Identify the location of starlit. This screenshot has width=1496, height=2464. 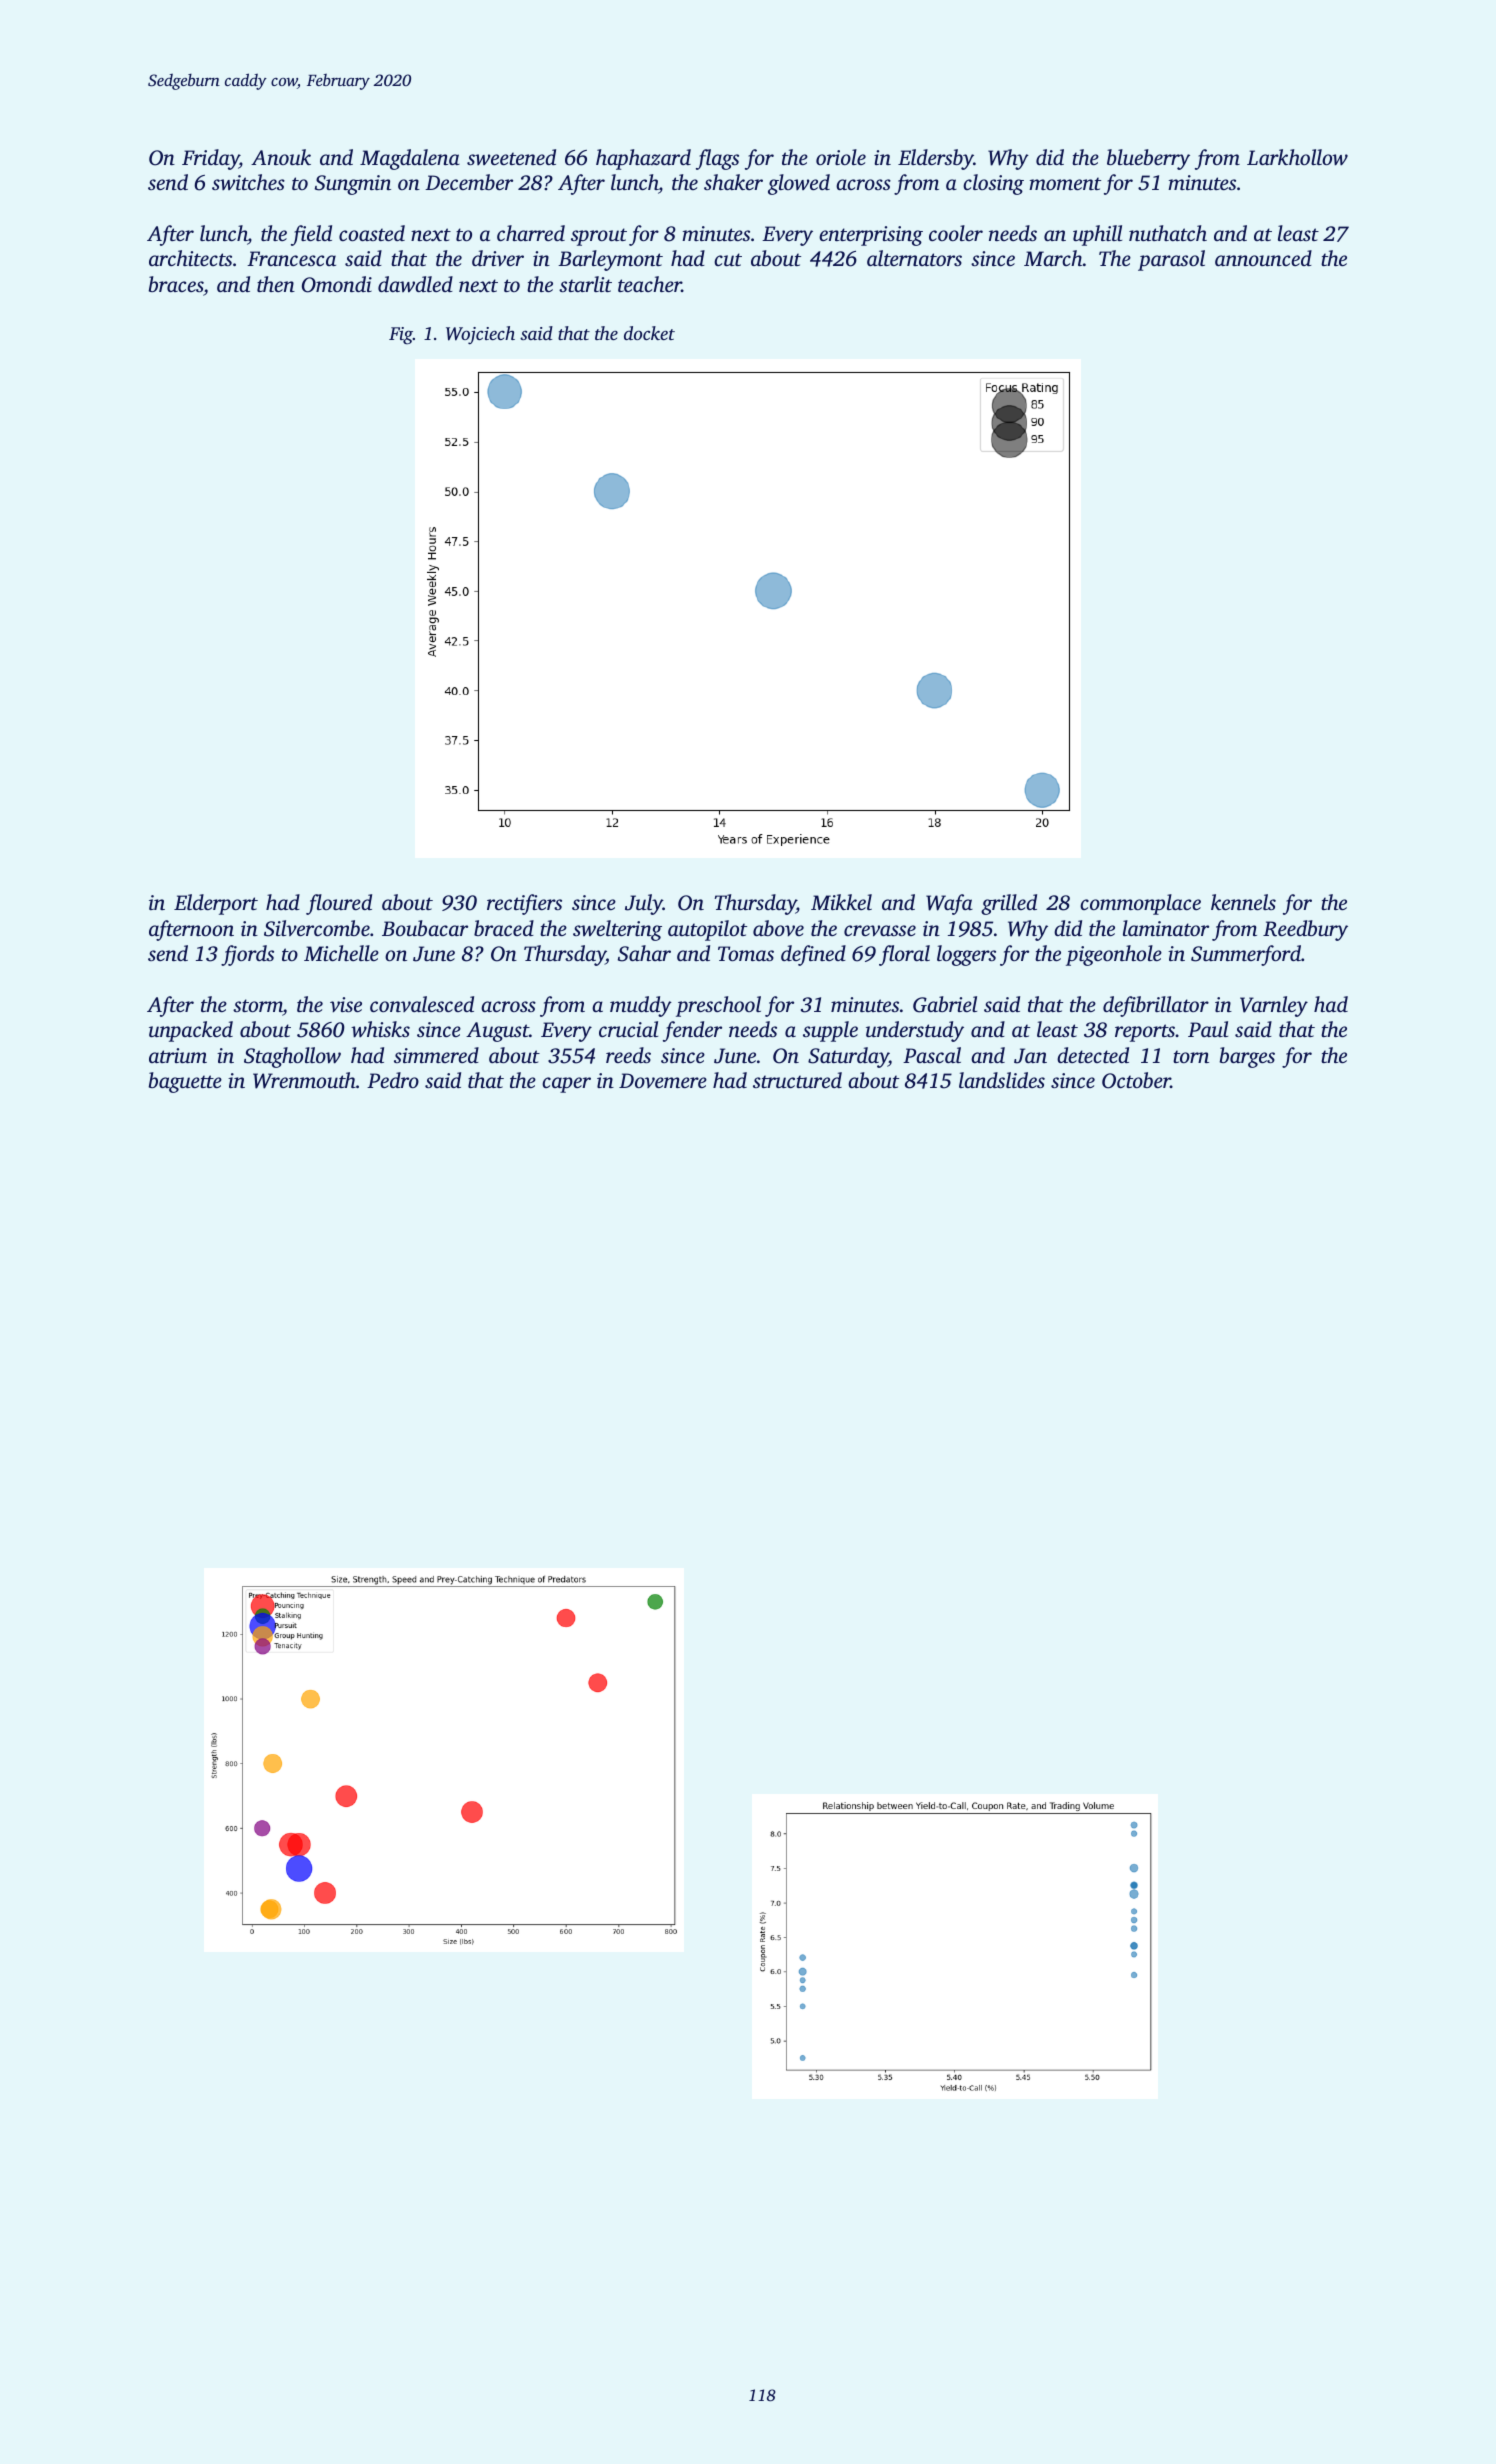
(585, 284).
